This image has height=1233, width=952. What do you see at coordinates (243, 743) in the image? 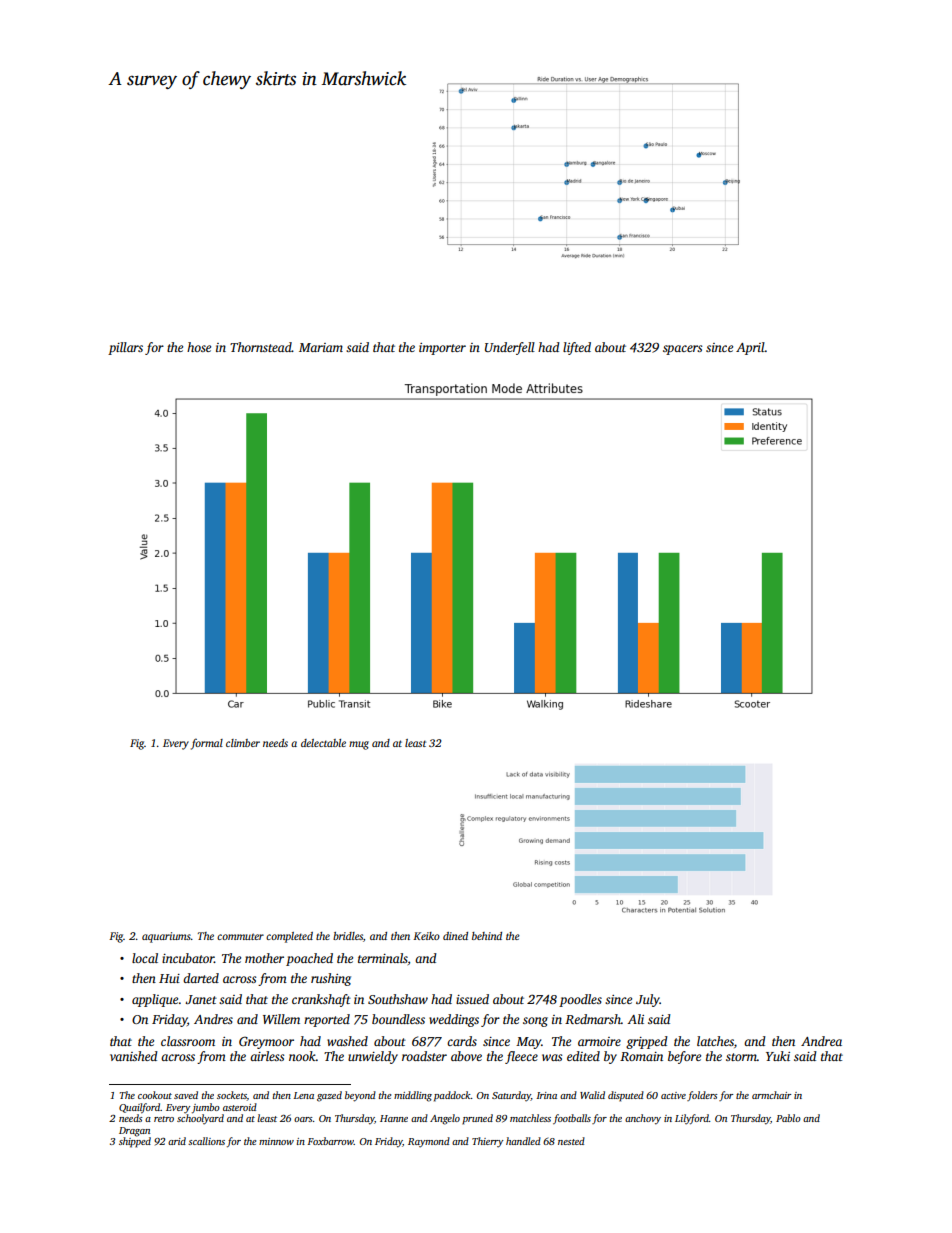
I see `climber` at bounding box center [243, 743].
